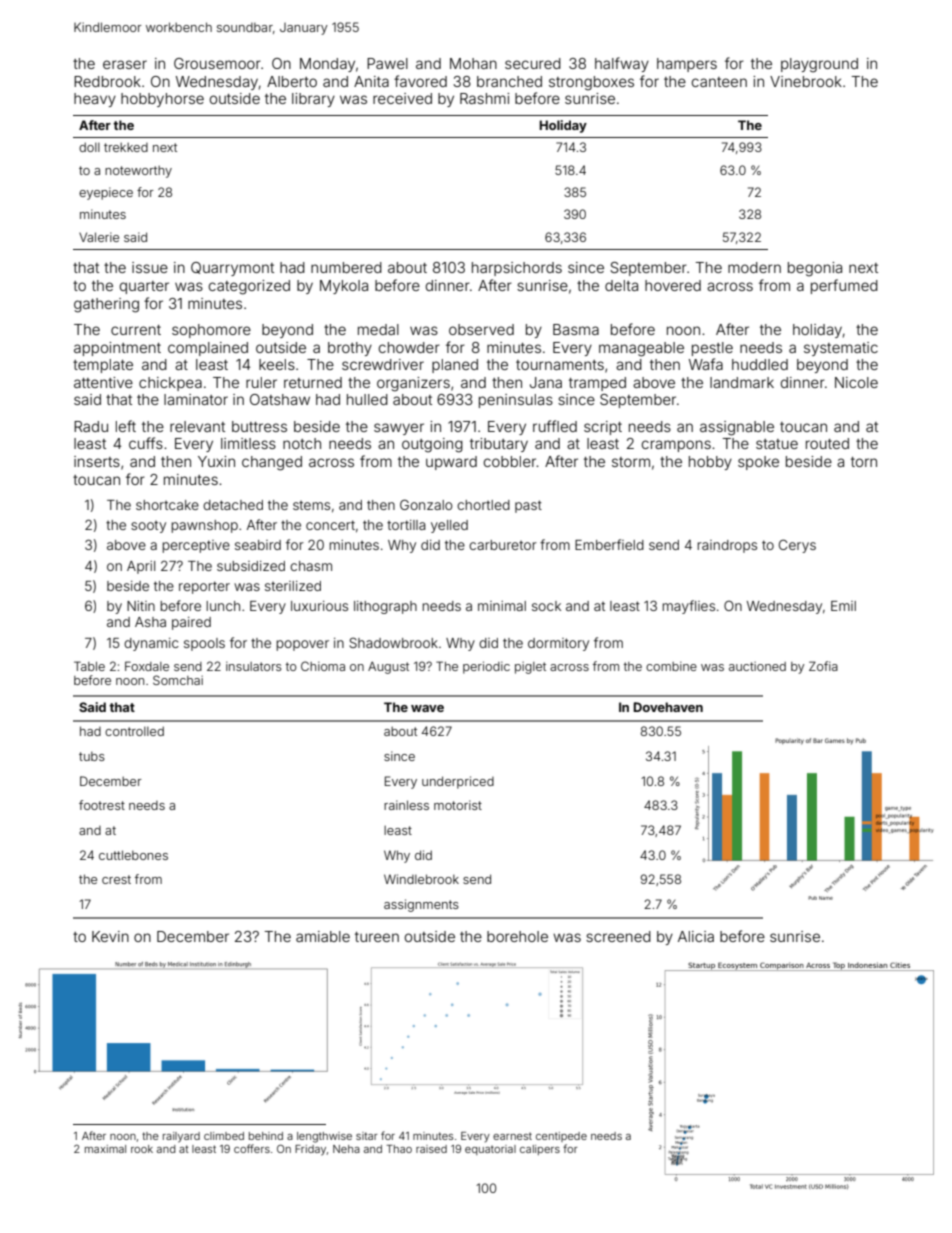  Describe the element at coordinates (517, 269) in the screenshot. I see `harpsichords` at that location.
